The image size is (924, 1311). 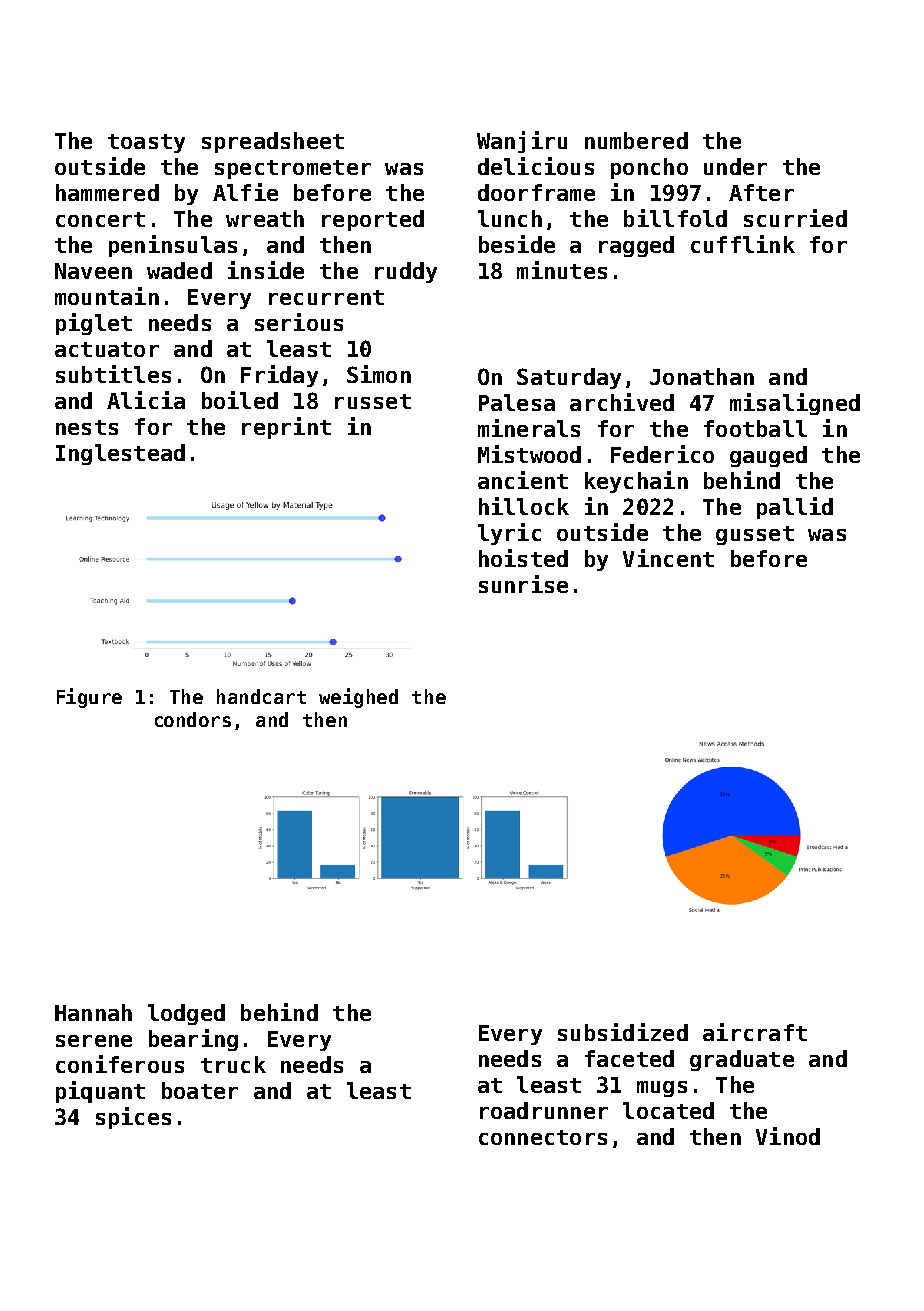 What do you see at coordinates (120, 454) in the screenshot?
I see `Inglestead` at bounding box center [120, 454].
